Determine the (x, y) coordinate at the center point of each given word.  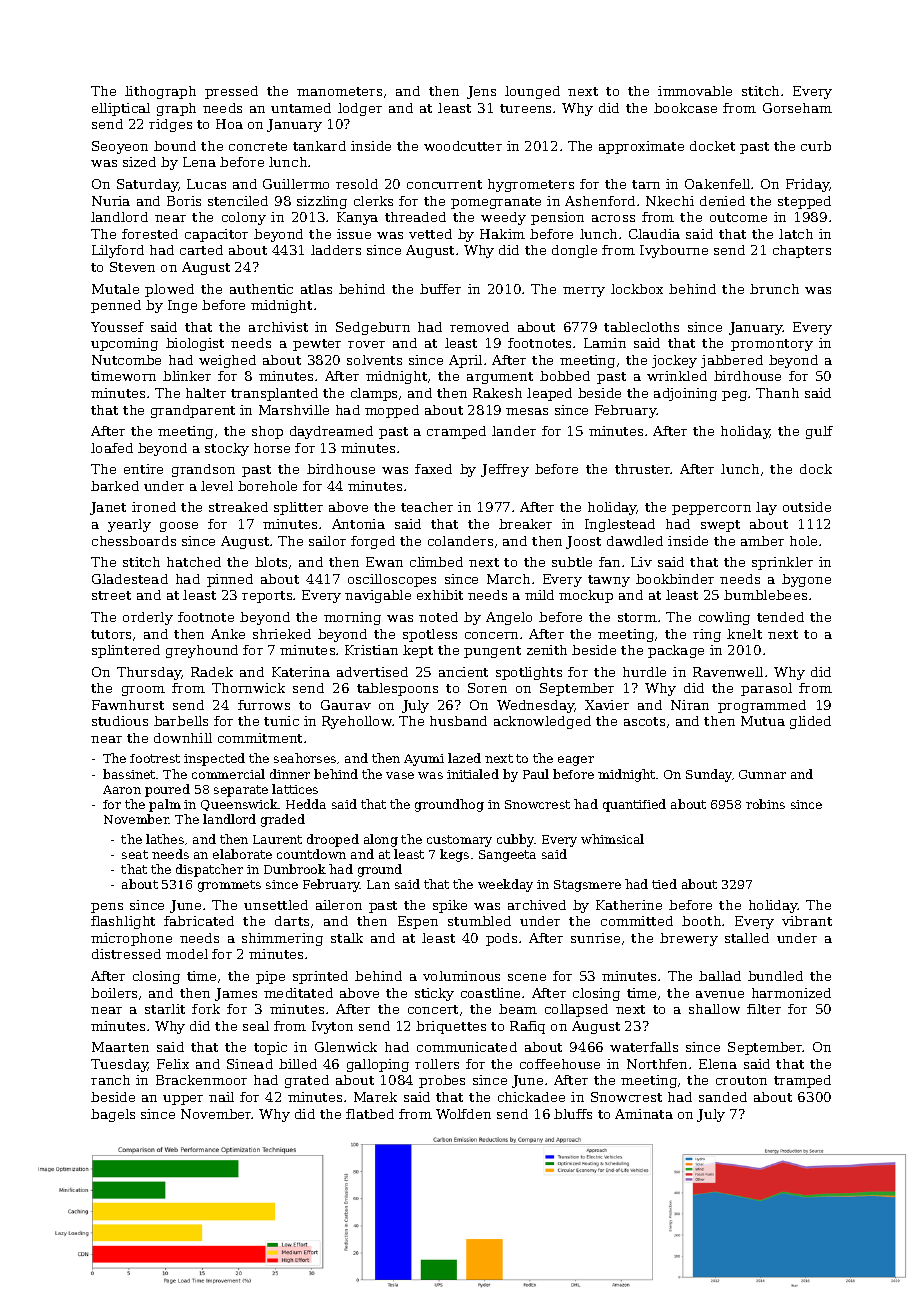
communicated (467, 1047)
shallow (714, 1009)
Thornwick (248, 688)
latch (796, 234)
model (187, 954)
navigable (378, 596)
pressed (231, 92)
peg (734, 396)
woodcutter (463, 146)
